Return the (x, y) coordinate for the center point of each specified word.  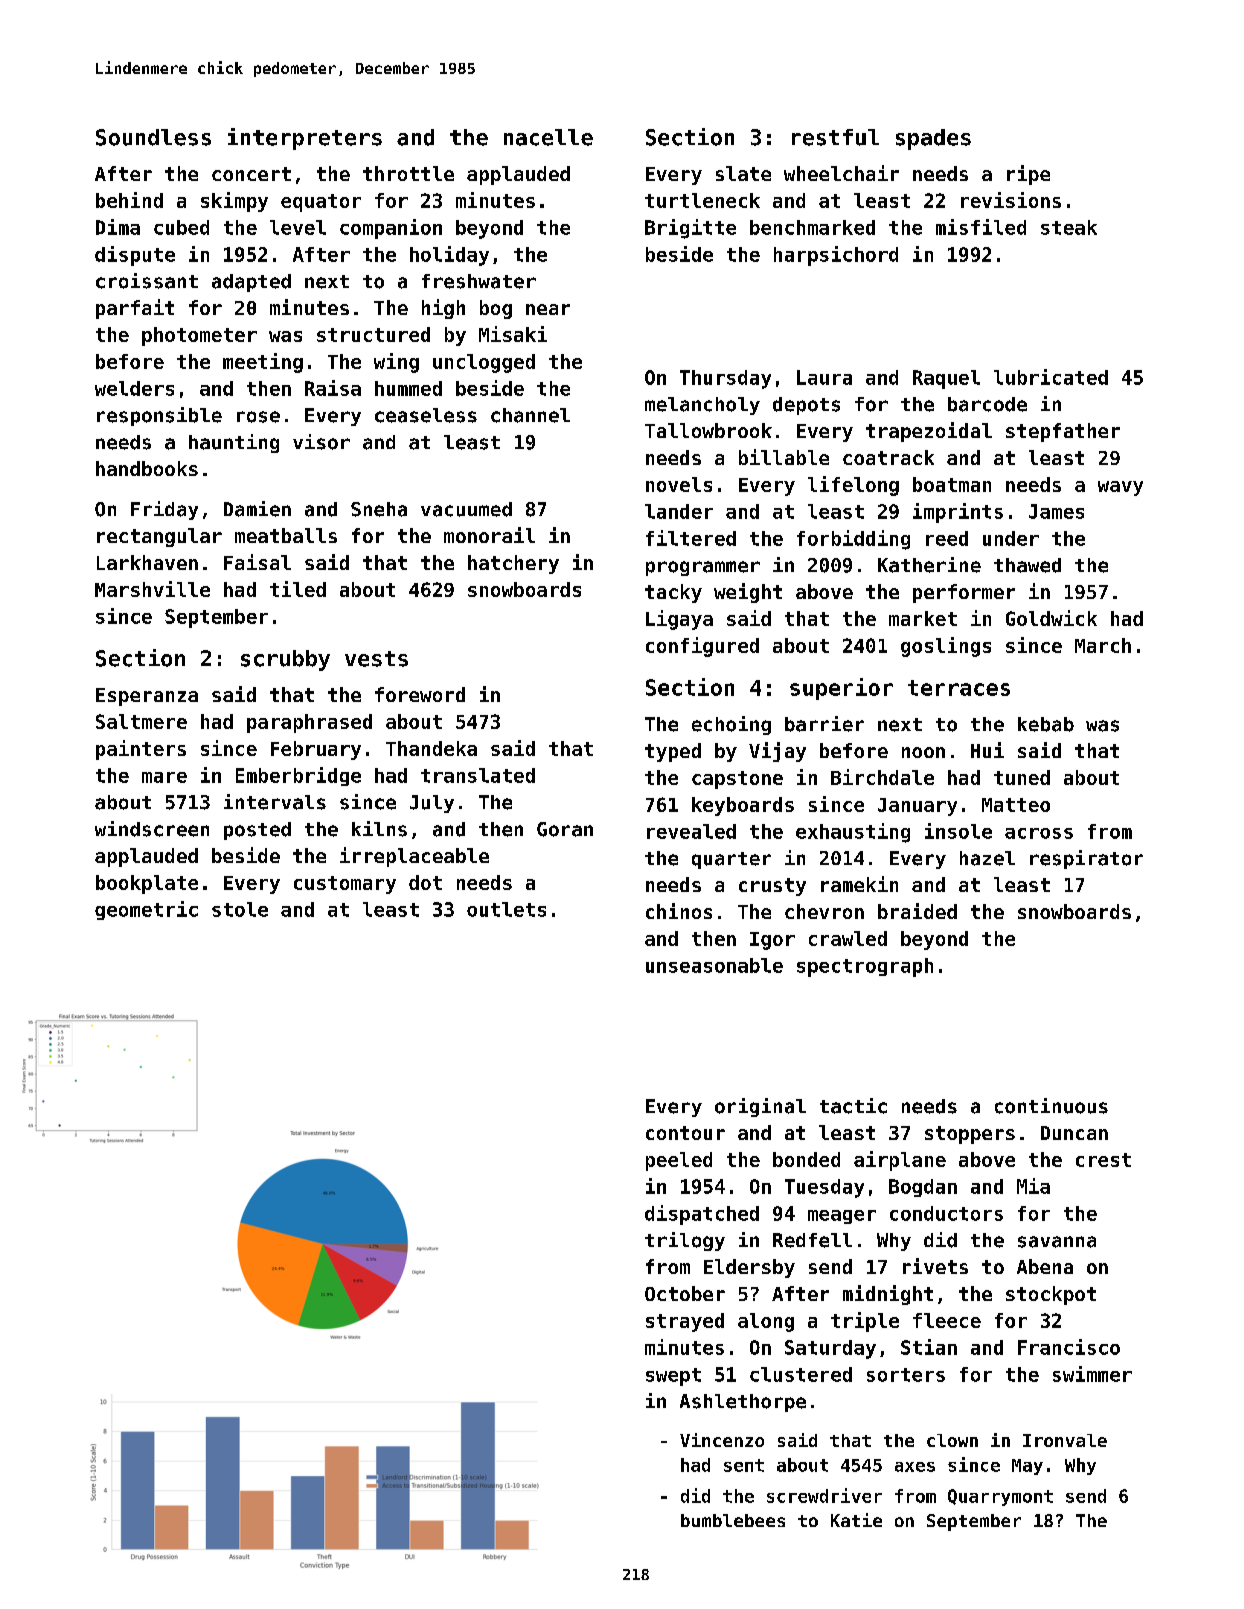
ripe (1028, 175)
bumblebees (733, 1520)
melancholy (702, 406)
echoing (731, 725)
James (1056, 511)
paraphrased (309, 723)
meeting (263, 363)
